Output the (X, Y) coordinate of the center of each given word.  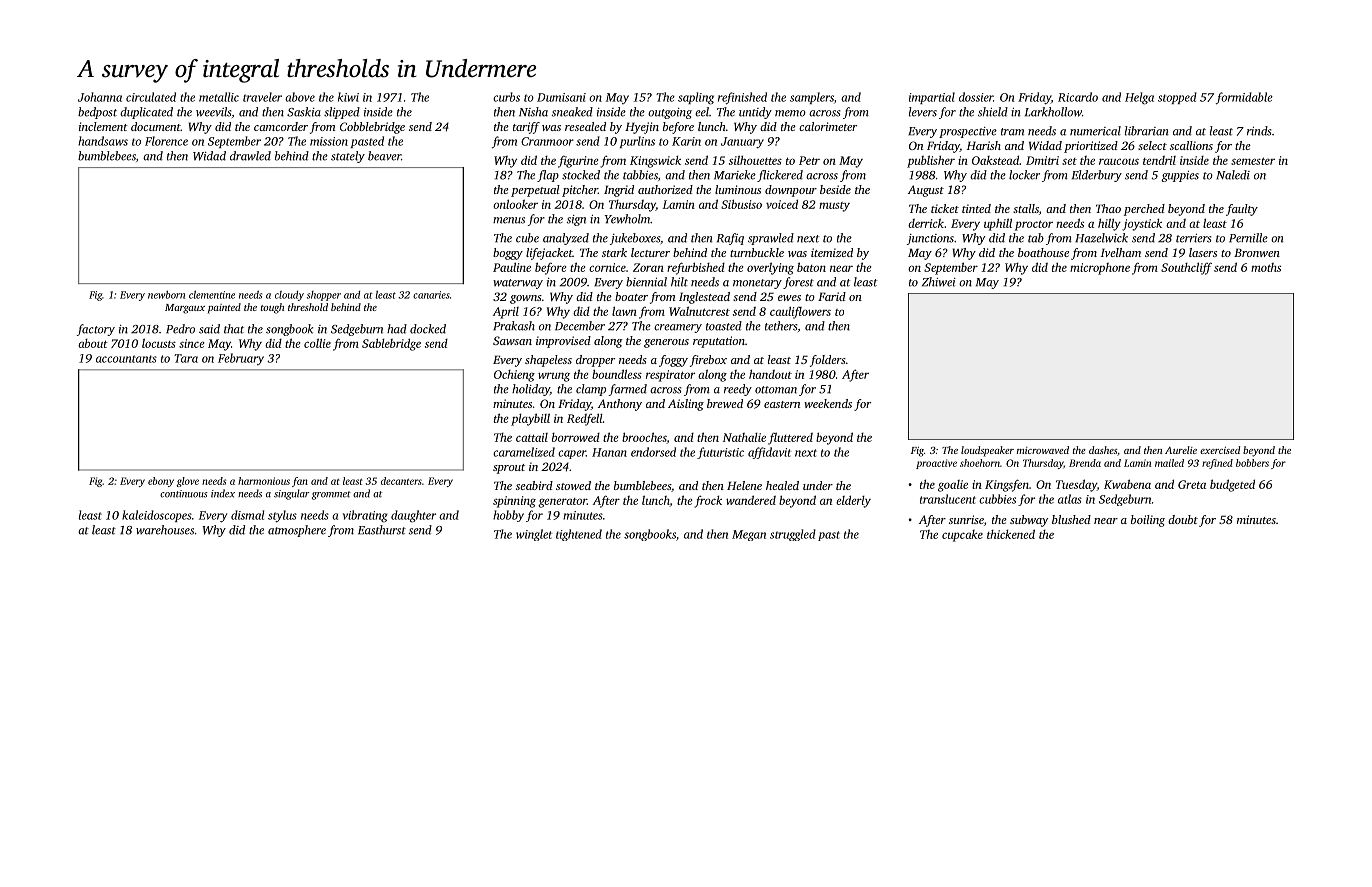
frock (708, 501)
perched (1144, 210)
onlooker (515, 204)
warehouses (165, 530)
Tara (186, 358)
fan (300, 482)
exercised (1220, 450)
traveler (262, 97)
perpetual (535, 191)
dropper (595, 361)
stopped (1177, 98)
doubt (1183, 519)
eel (702, 112)
